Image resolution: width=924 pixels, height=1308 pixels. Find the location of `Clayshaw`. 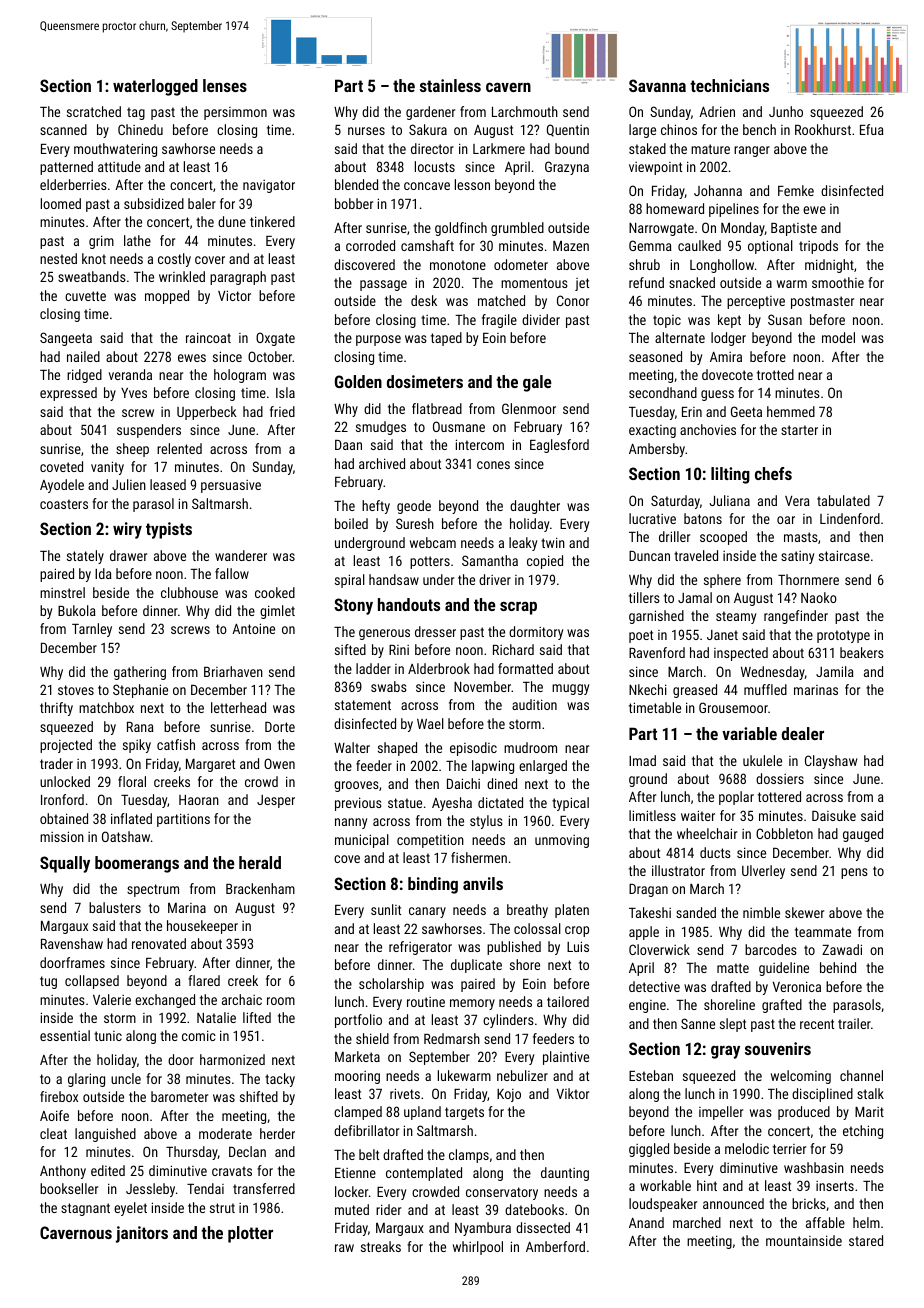

Clayshaw is located at coordinates (831, 762).
